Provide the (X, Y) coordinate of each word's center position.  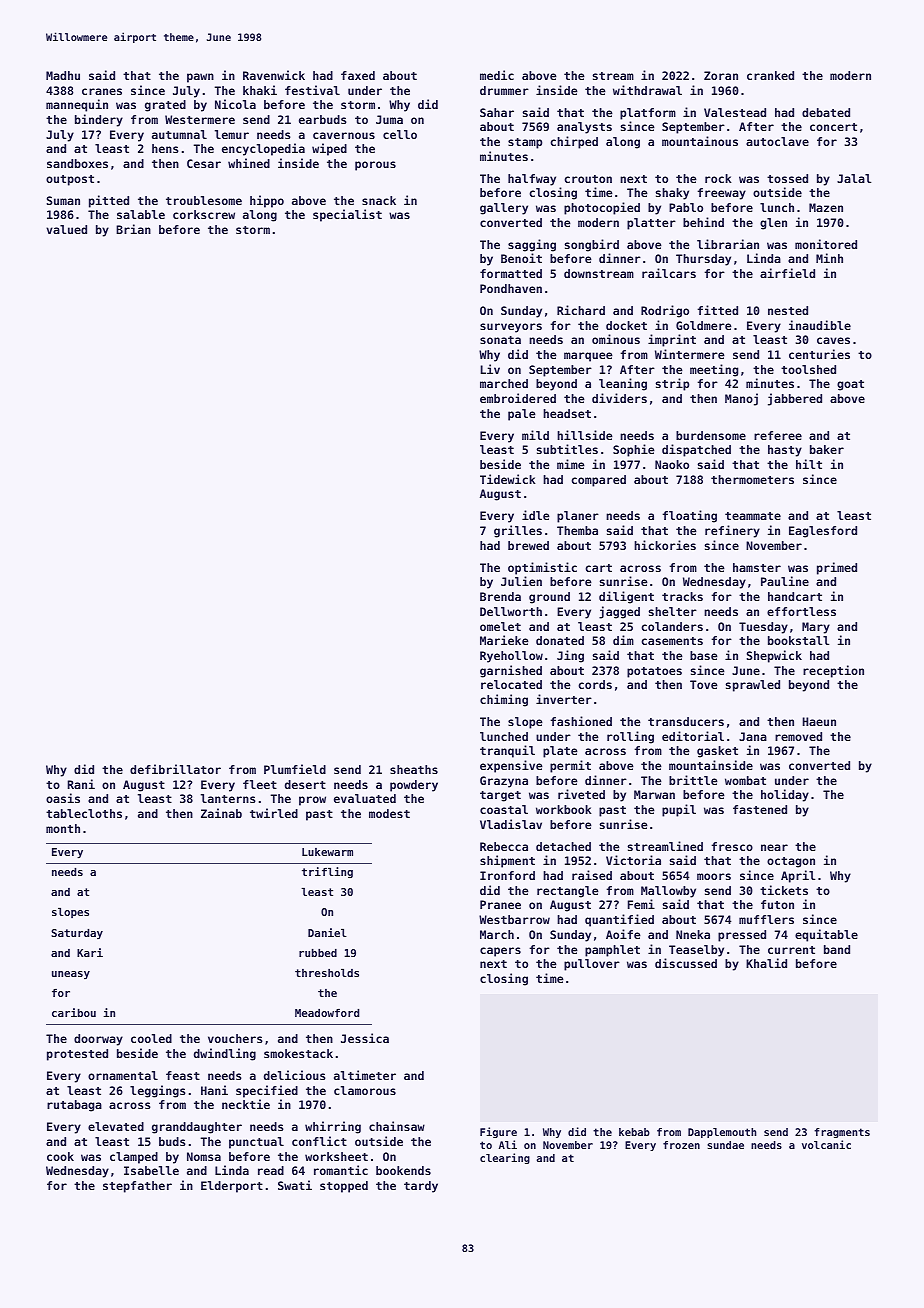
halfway (532, 180)
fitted (718, 310)
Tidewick (508, 479)
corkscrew (204, 214)
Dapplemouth (722, 1133)
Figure (498, 1132)
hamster (757, 567)
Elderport (232, 1187)
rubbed (318, 953)
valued (66, 229)
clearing (505, 1158)
